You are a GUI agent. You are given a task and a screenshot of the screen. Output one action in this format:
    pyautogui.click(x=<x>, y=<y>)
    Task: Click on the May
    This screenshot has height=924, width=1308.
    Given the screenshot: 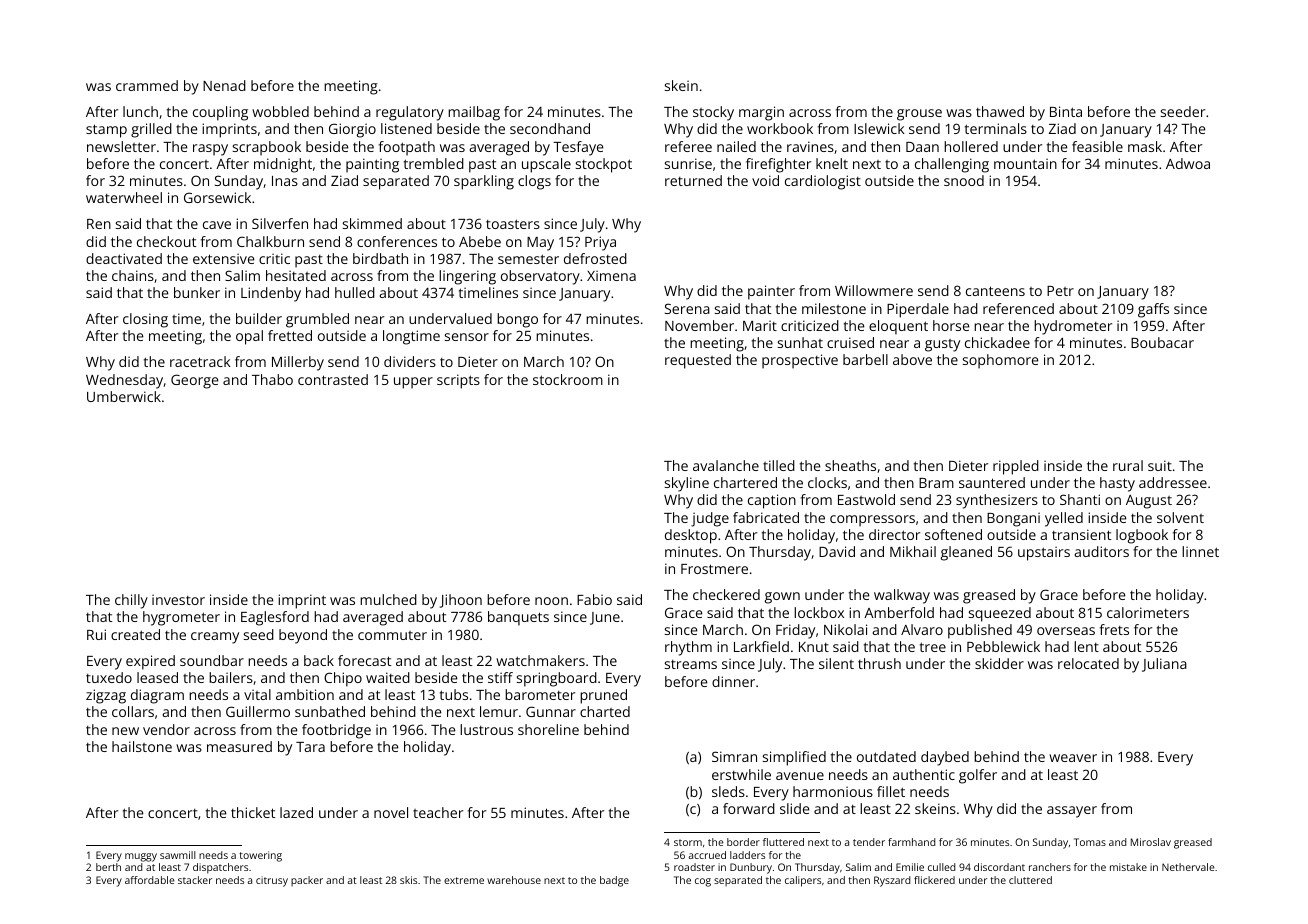 What is the action you would take?
    pyautogui.click(x=540, y=244)
